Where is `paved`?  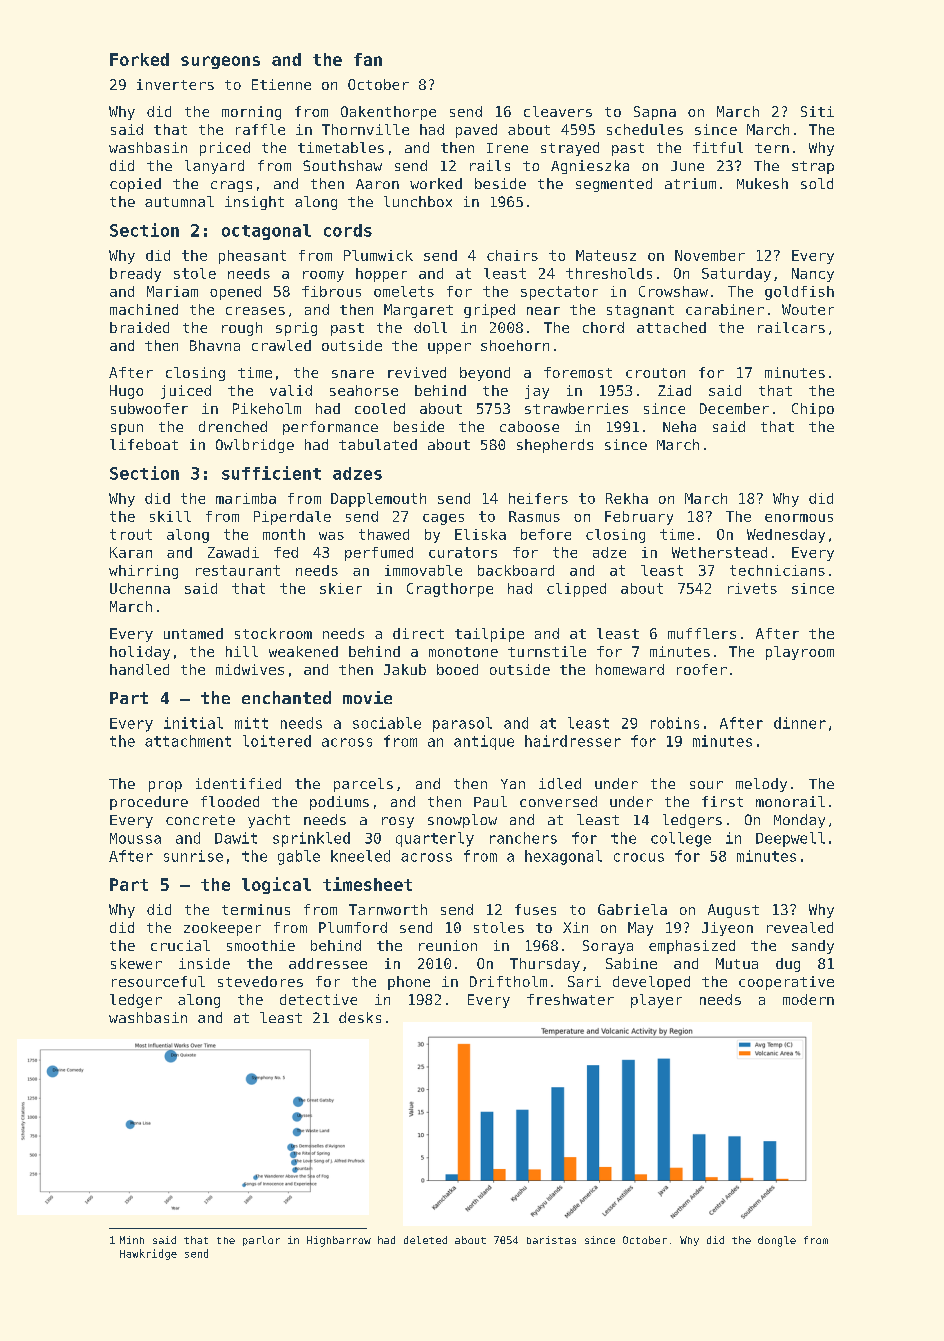 paved is located at coordinates (476, 131).
